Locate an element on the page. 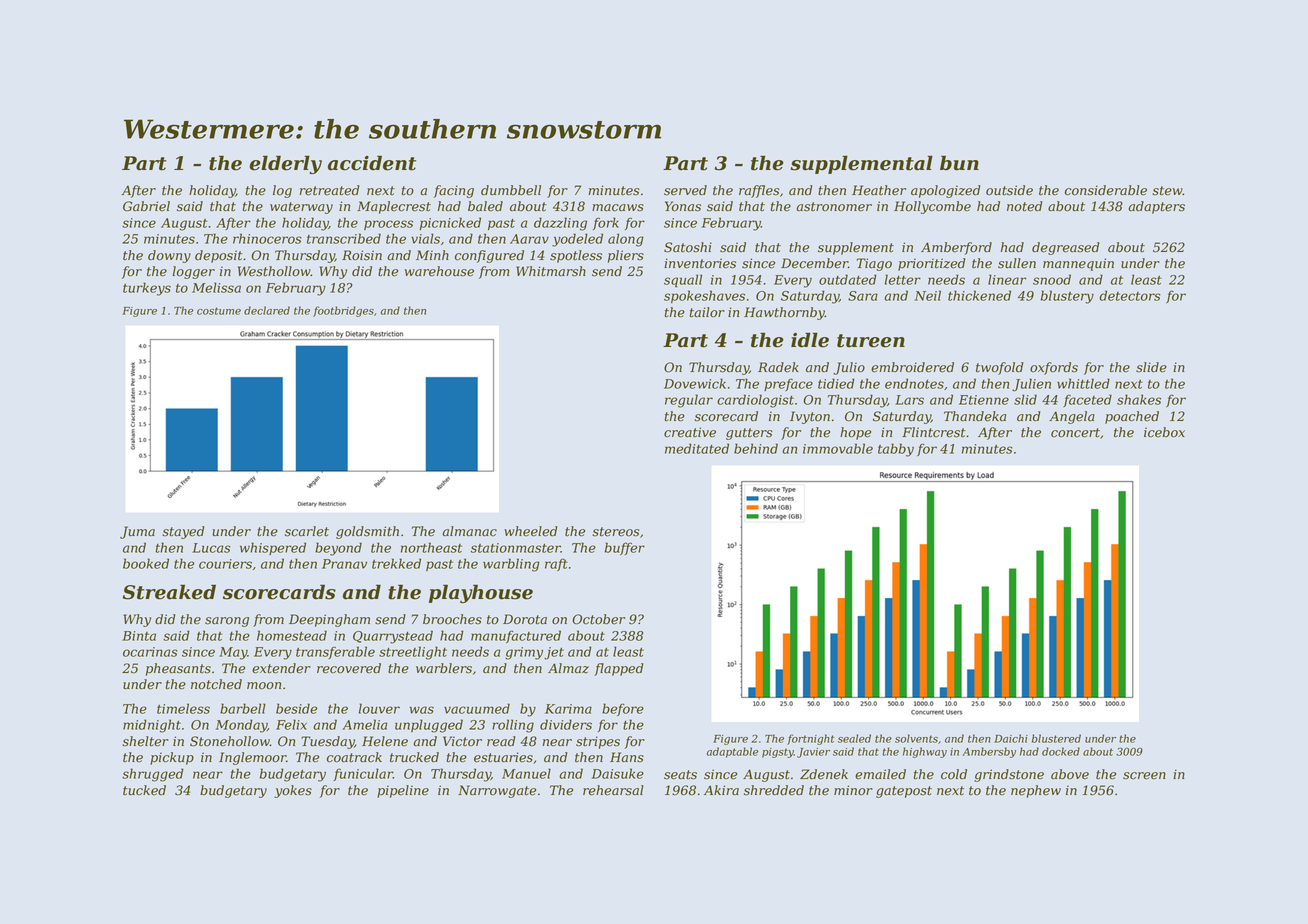 This document has height=924, width=1308. flapped is located at coordinates (618, 669).
